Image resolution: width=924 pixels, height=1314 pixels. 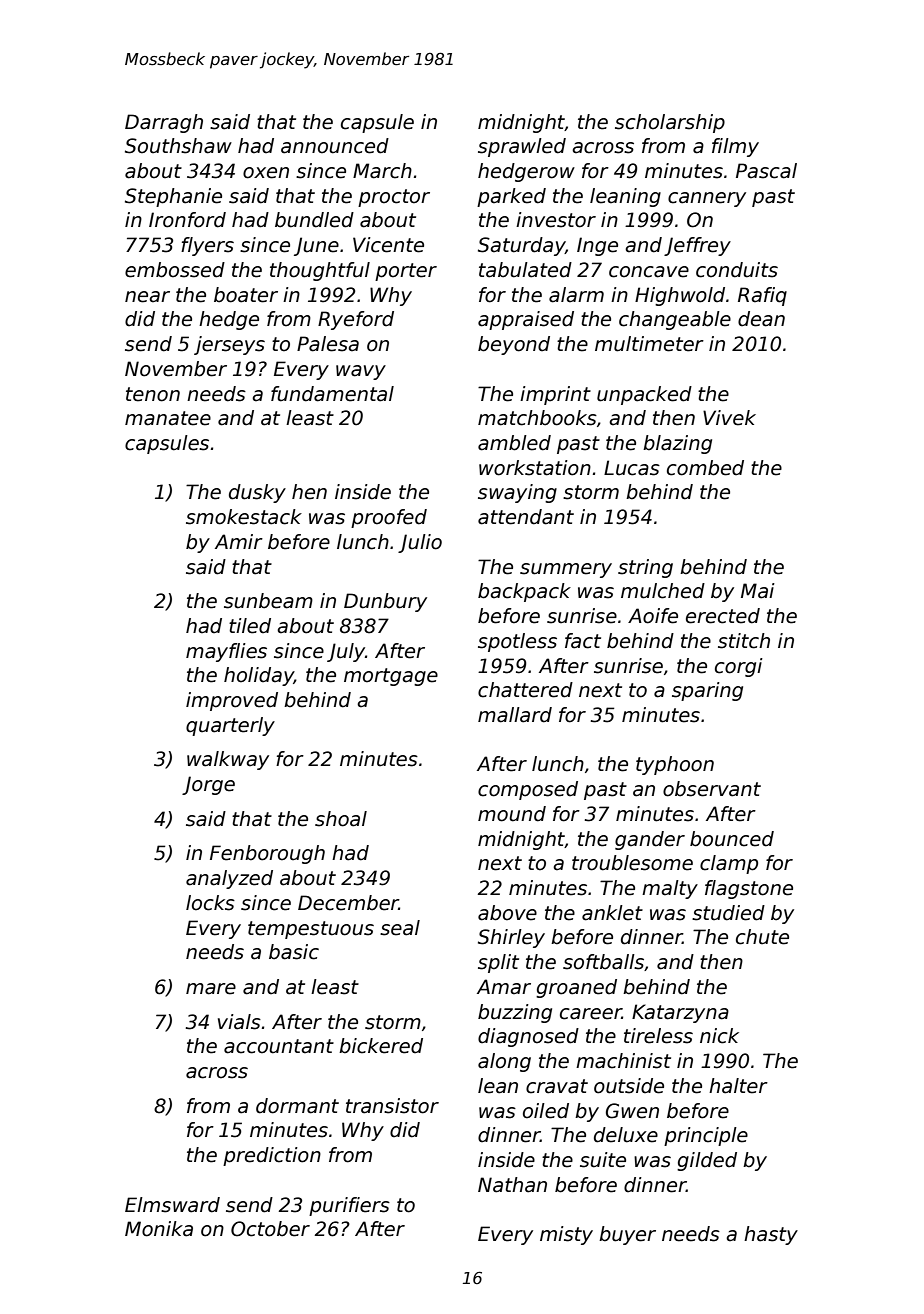 What do you see at coordinates (603, 1160) in the screenshot?
I see `suite` at bounding box center [603, 1160].
